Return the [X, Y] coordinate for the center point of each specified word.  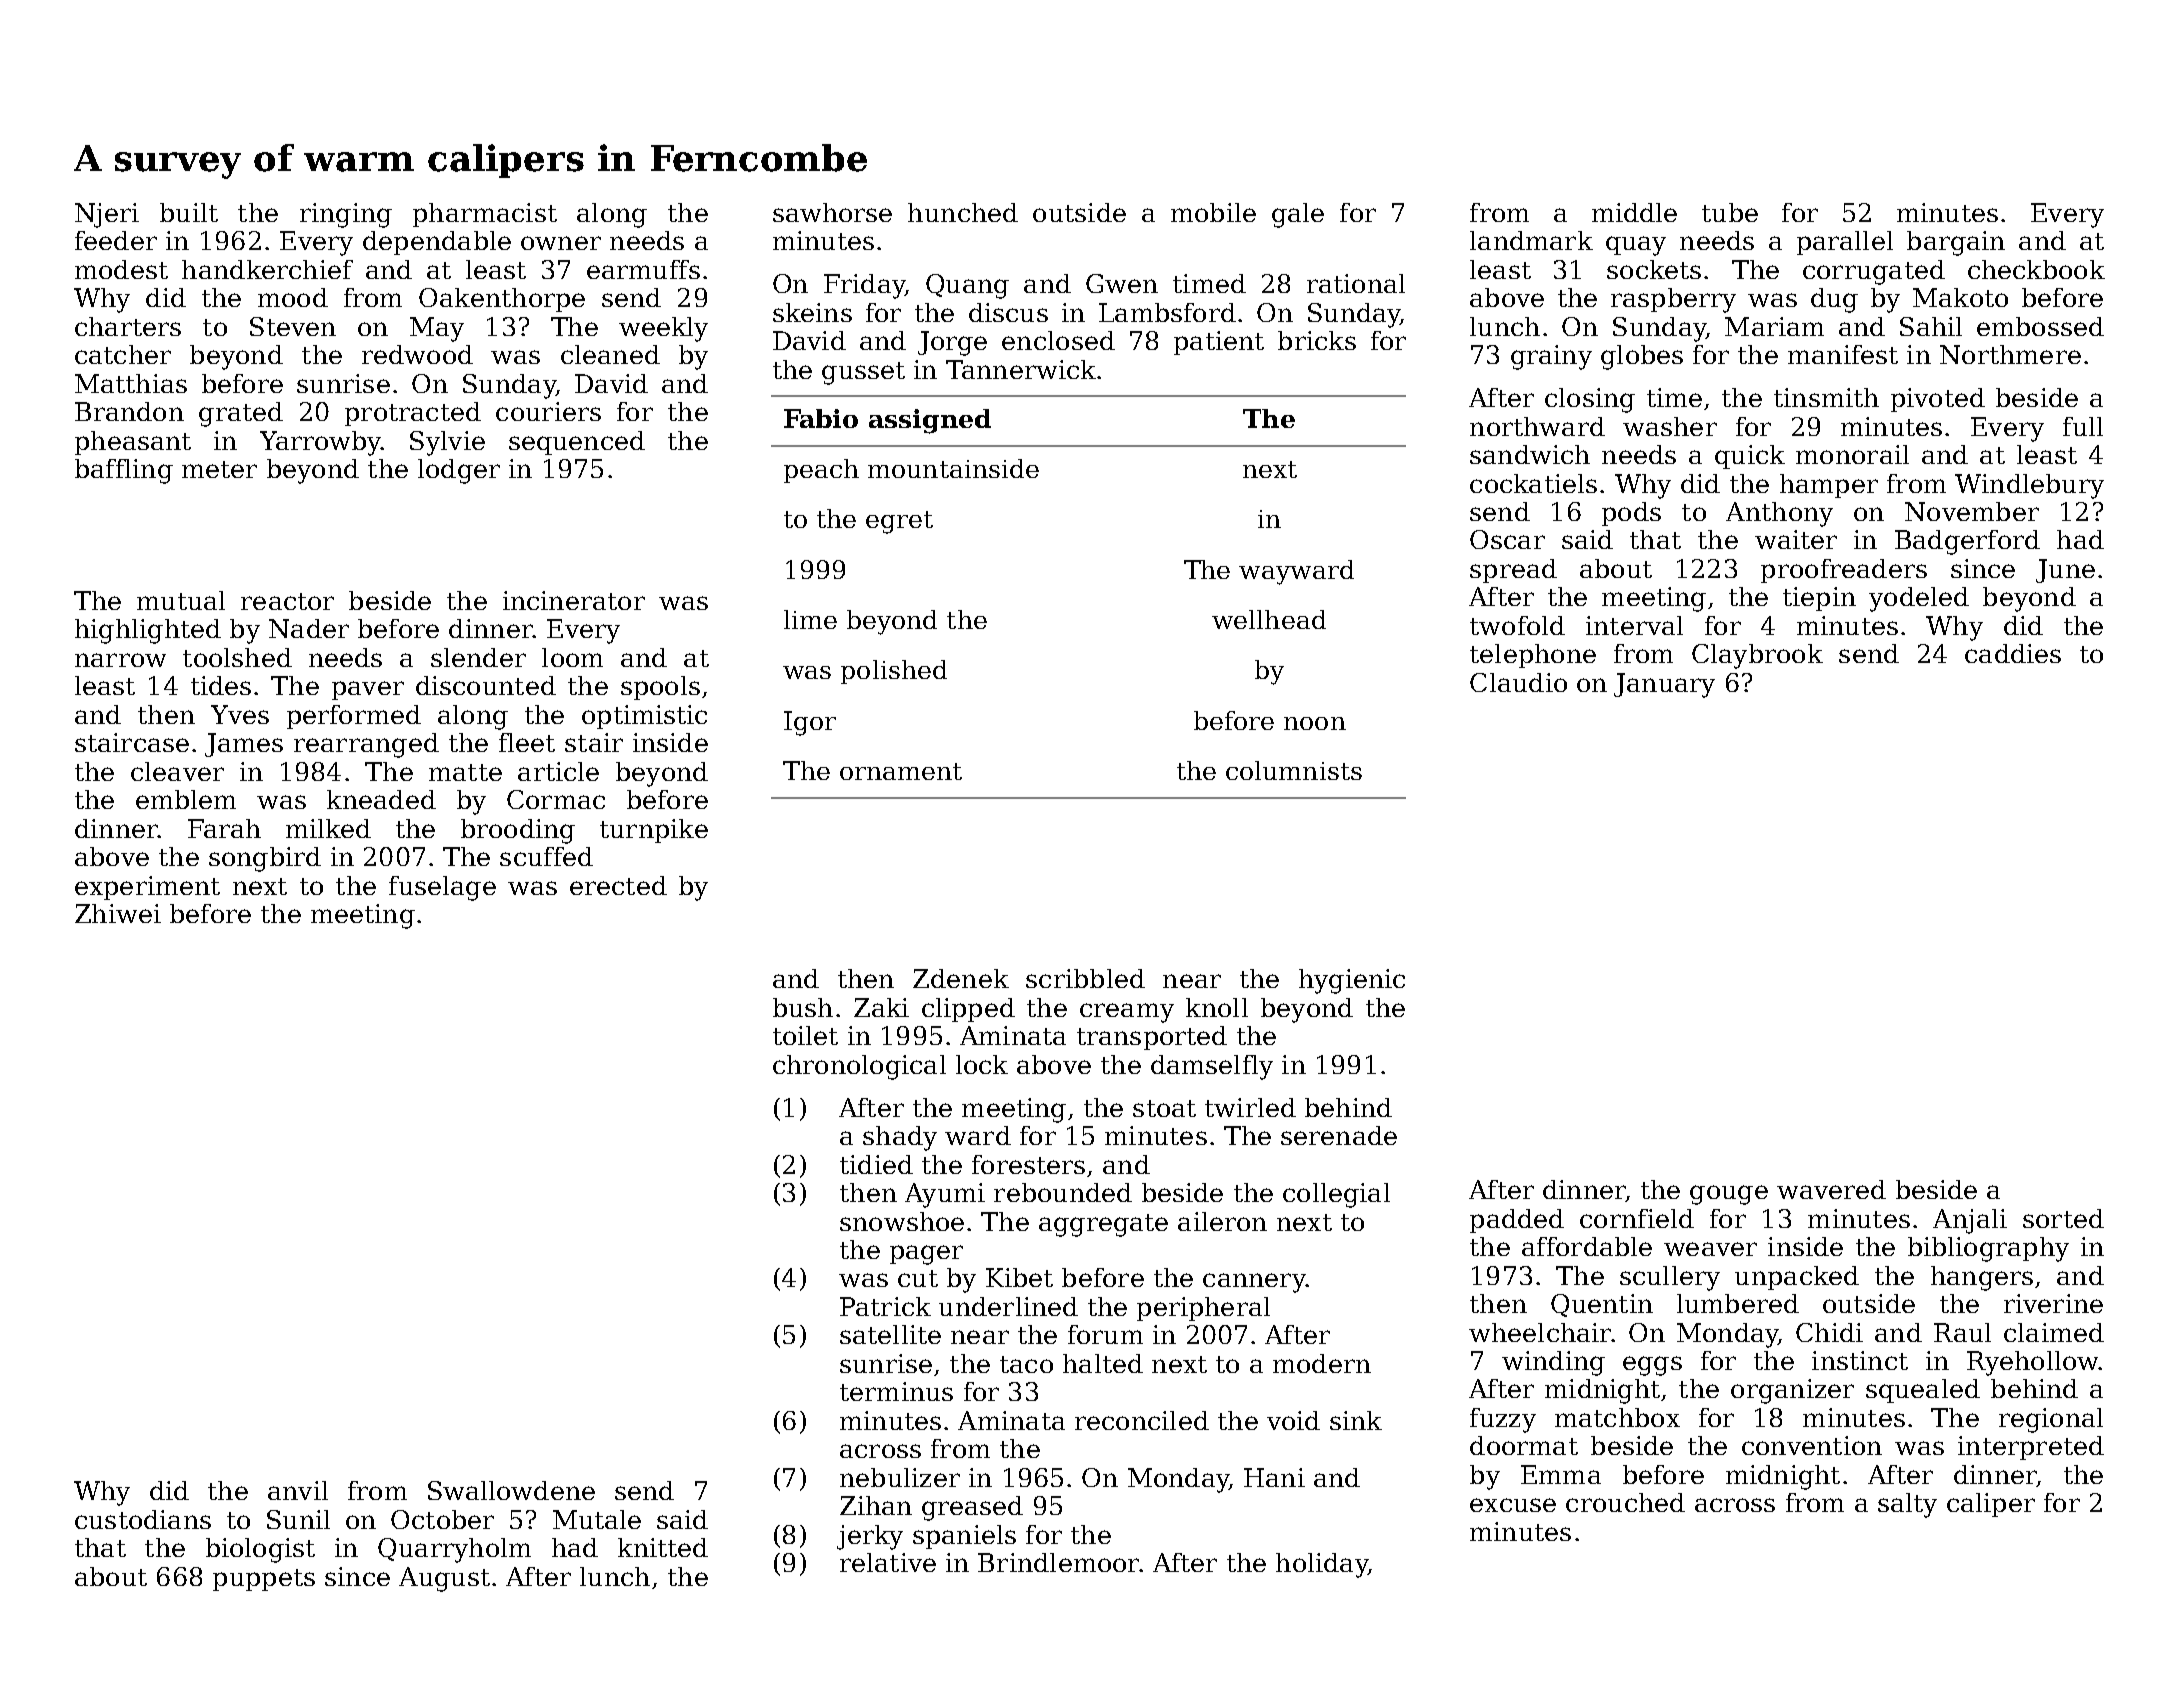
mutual [181, 600]
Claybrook [1757, 656]
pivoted [1938, 400]
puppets [264, 1580]
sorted [2063, 1218]
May [437, 329]
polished [894, 672]
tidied [876, 1164]
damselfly [1212, 1067]
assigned [930, 421]
